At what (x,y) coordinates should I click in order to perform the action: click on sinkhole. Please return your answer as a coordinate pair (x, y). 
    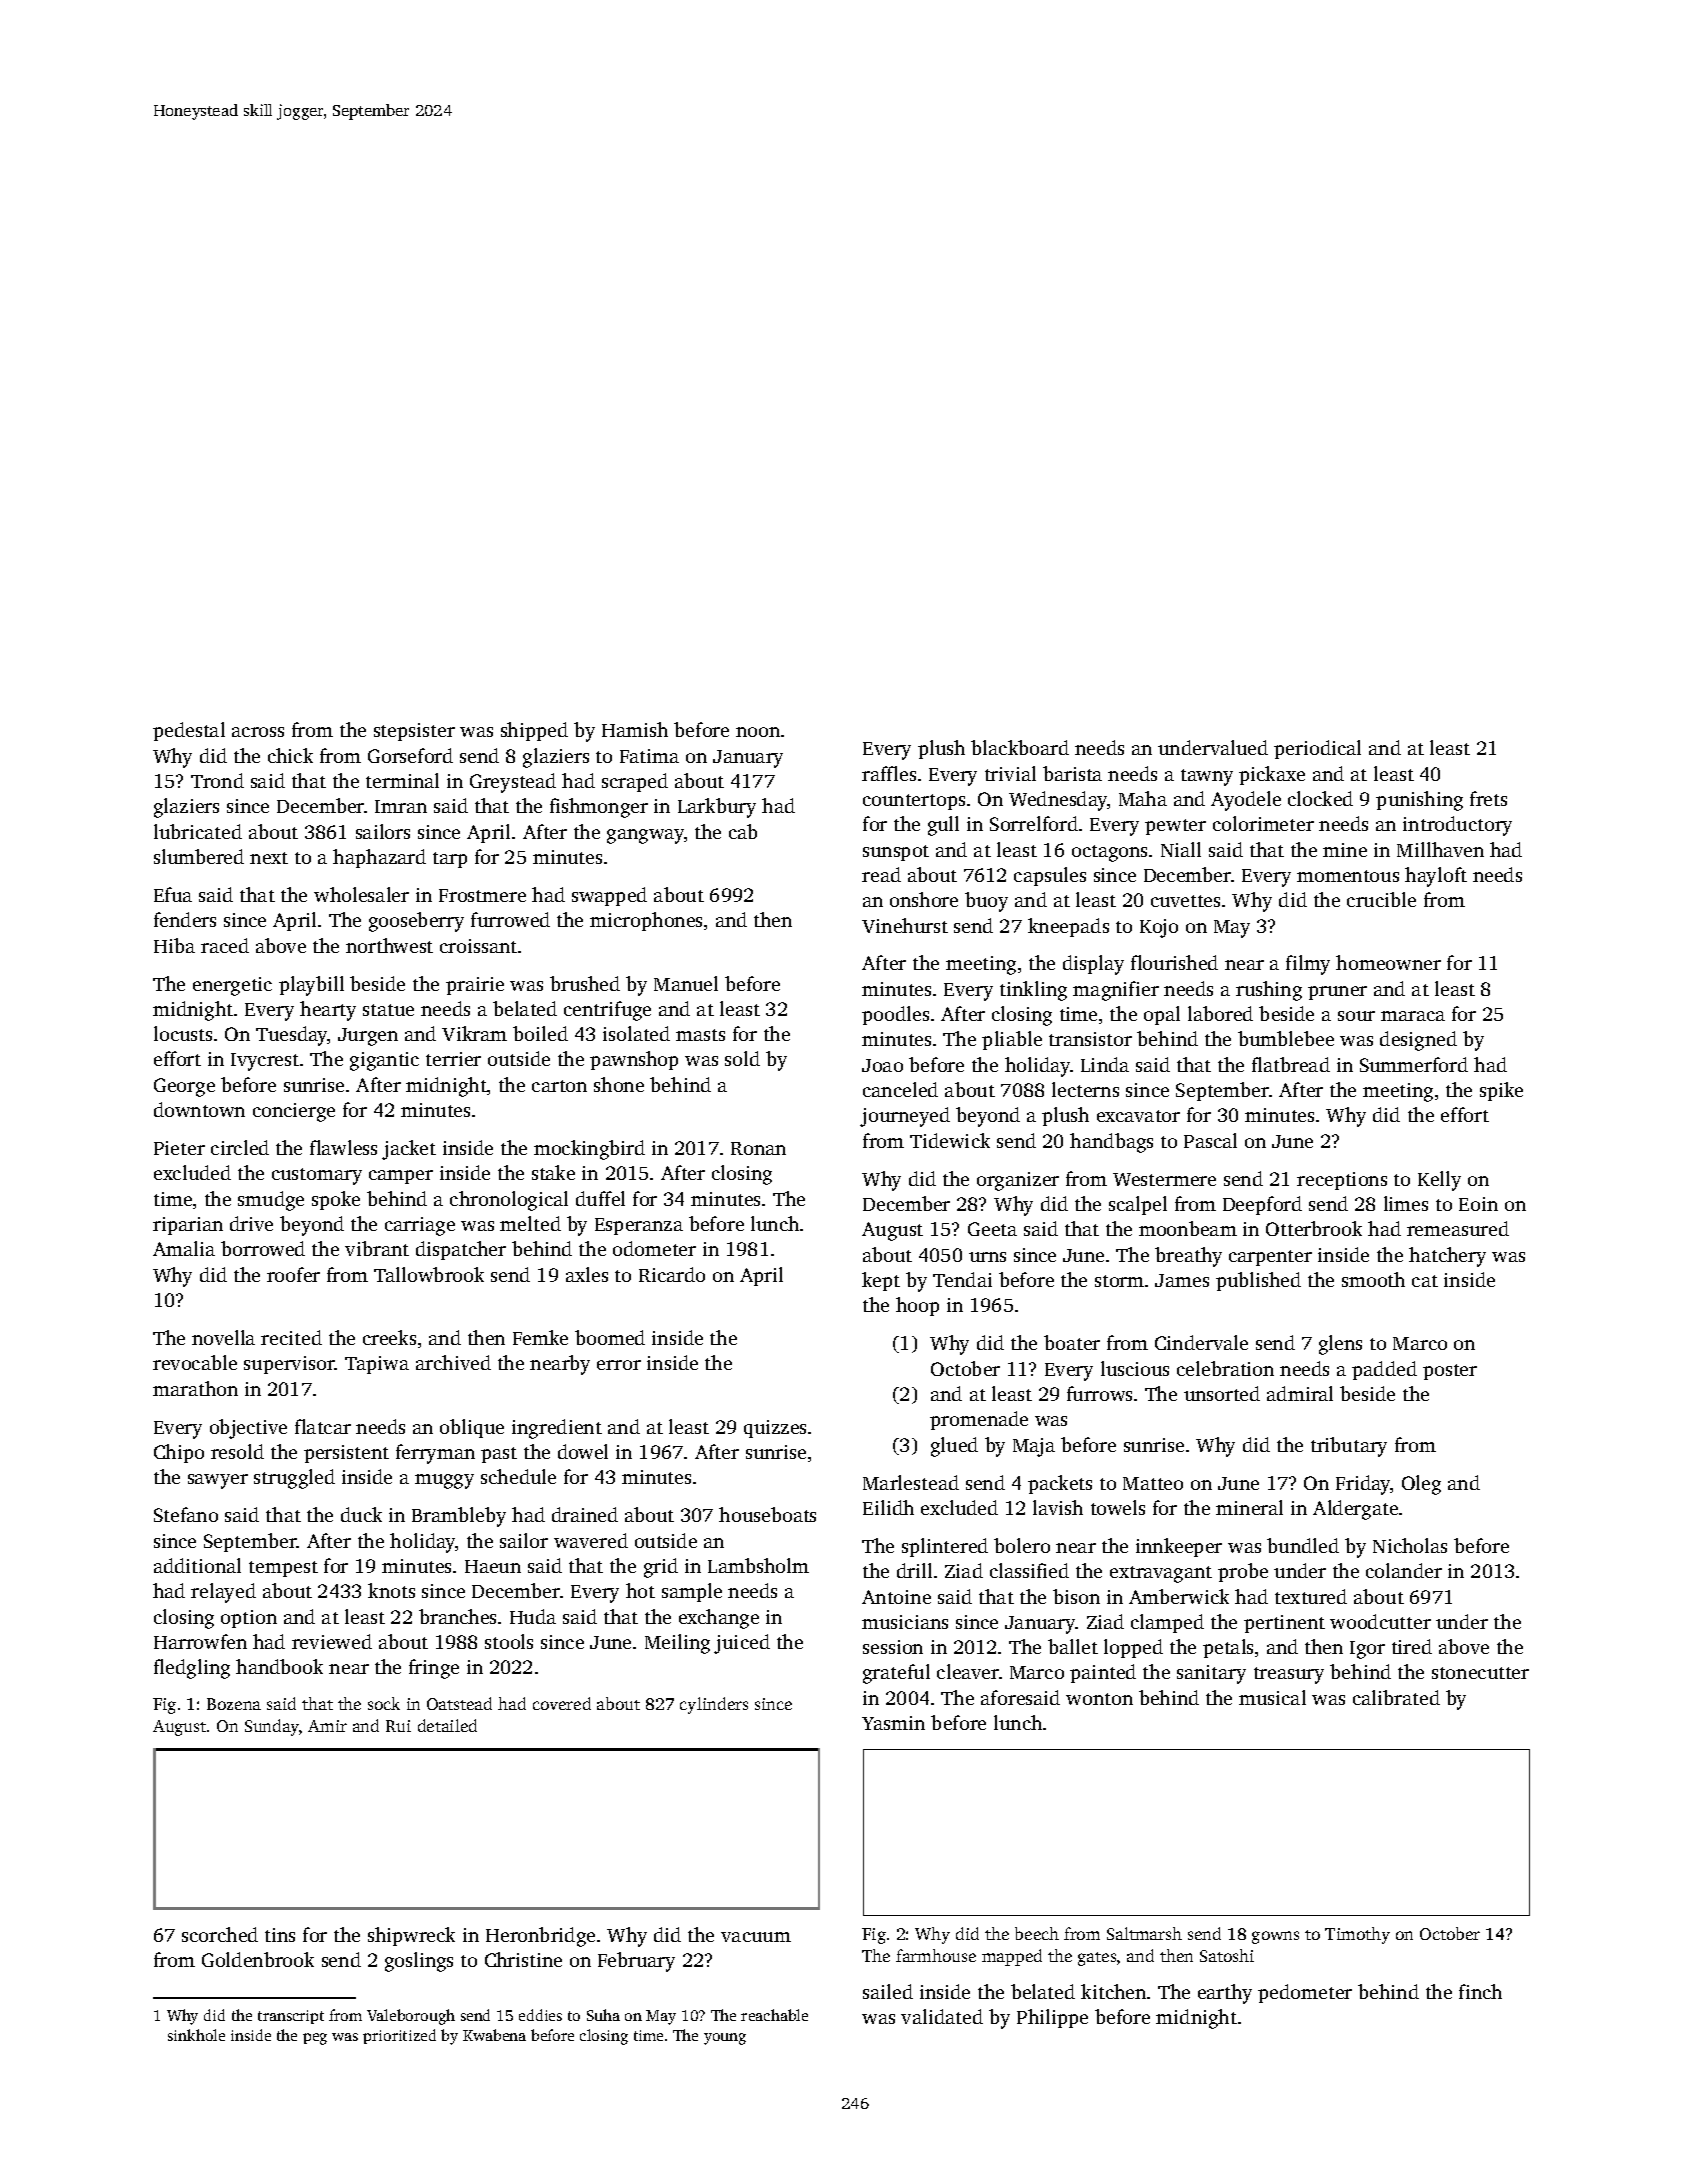
    Looking at the image, I should click on (196, 2035).
